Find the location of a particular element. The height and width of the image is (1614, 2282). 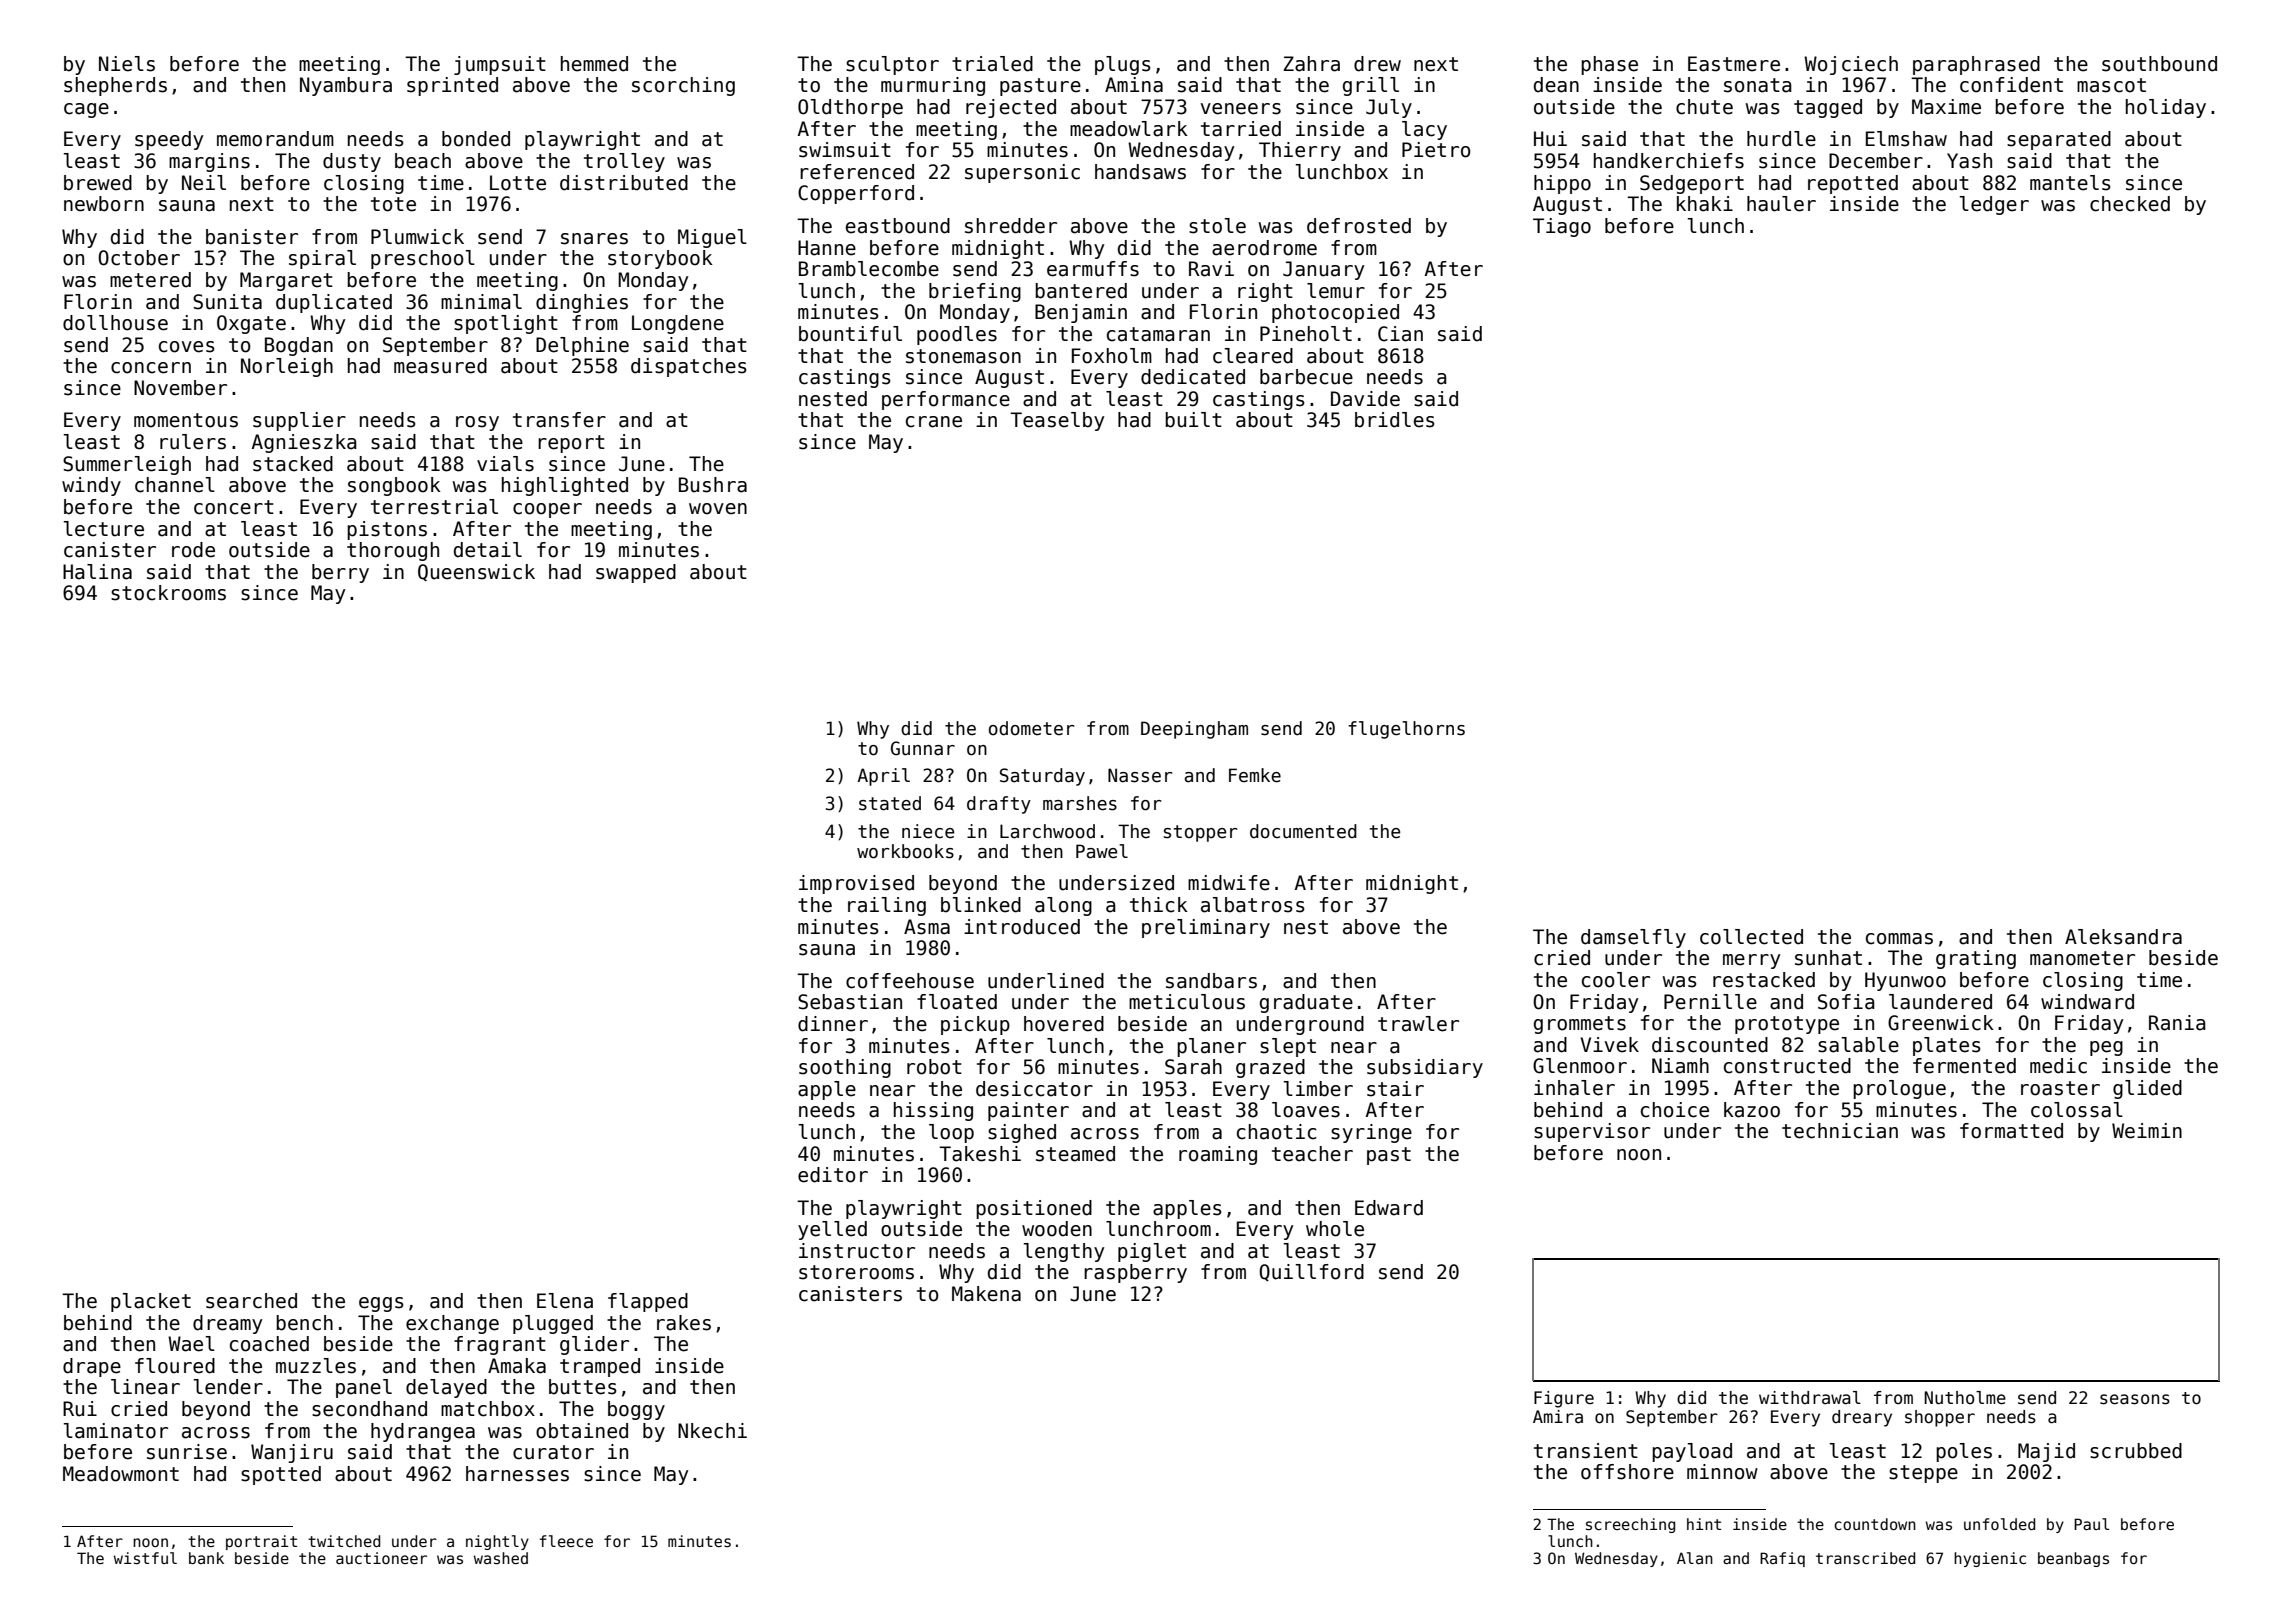

Neil is located at coordinates (204, 183).
